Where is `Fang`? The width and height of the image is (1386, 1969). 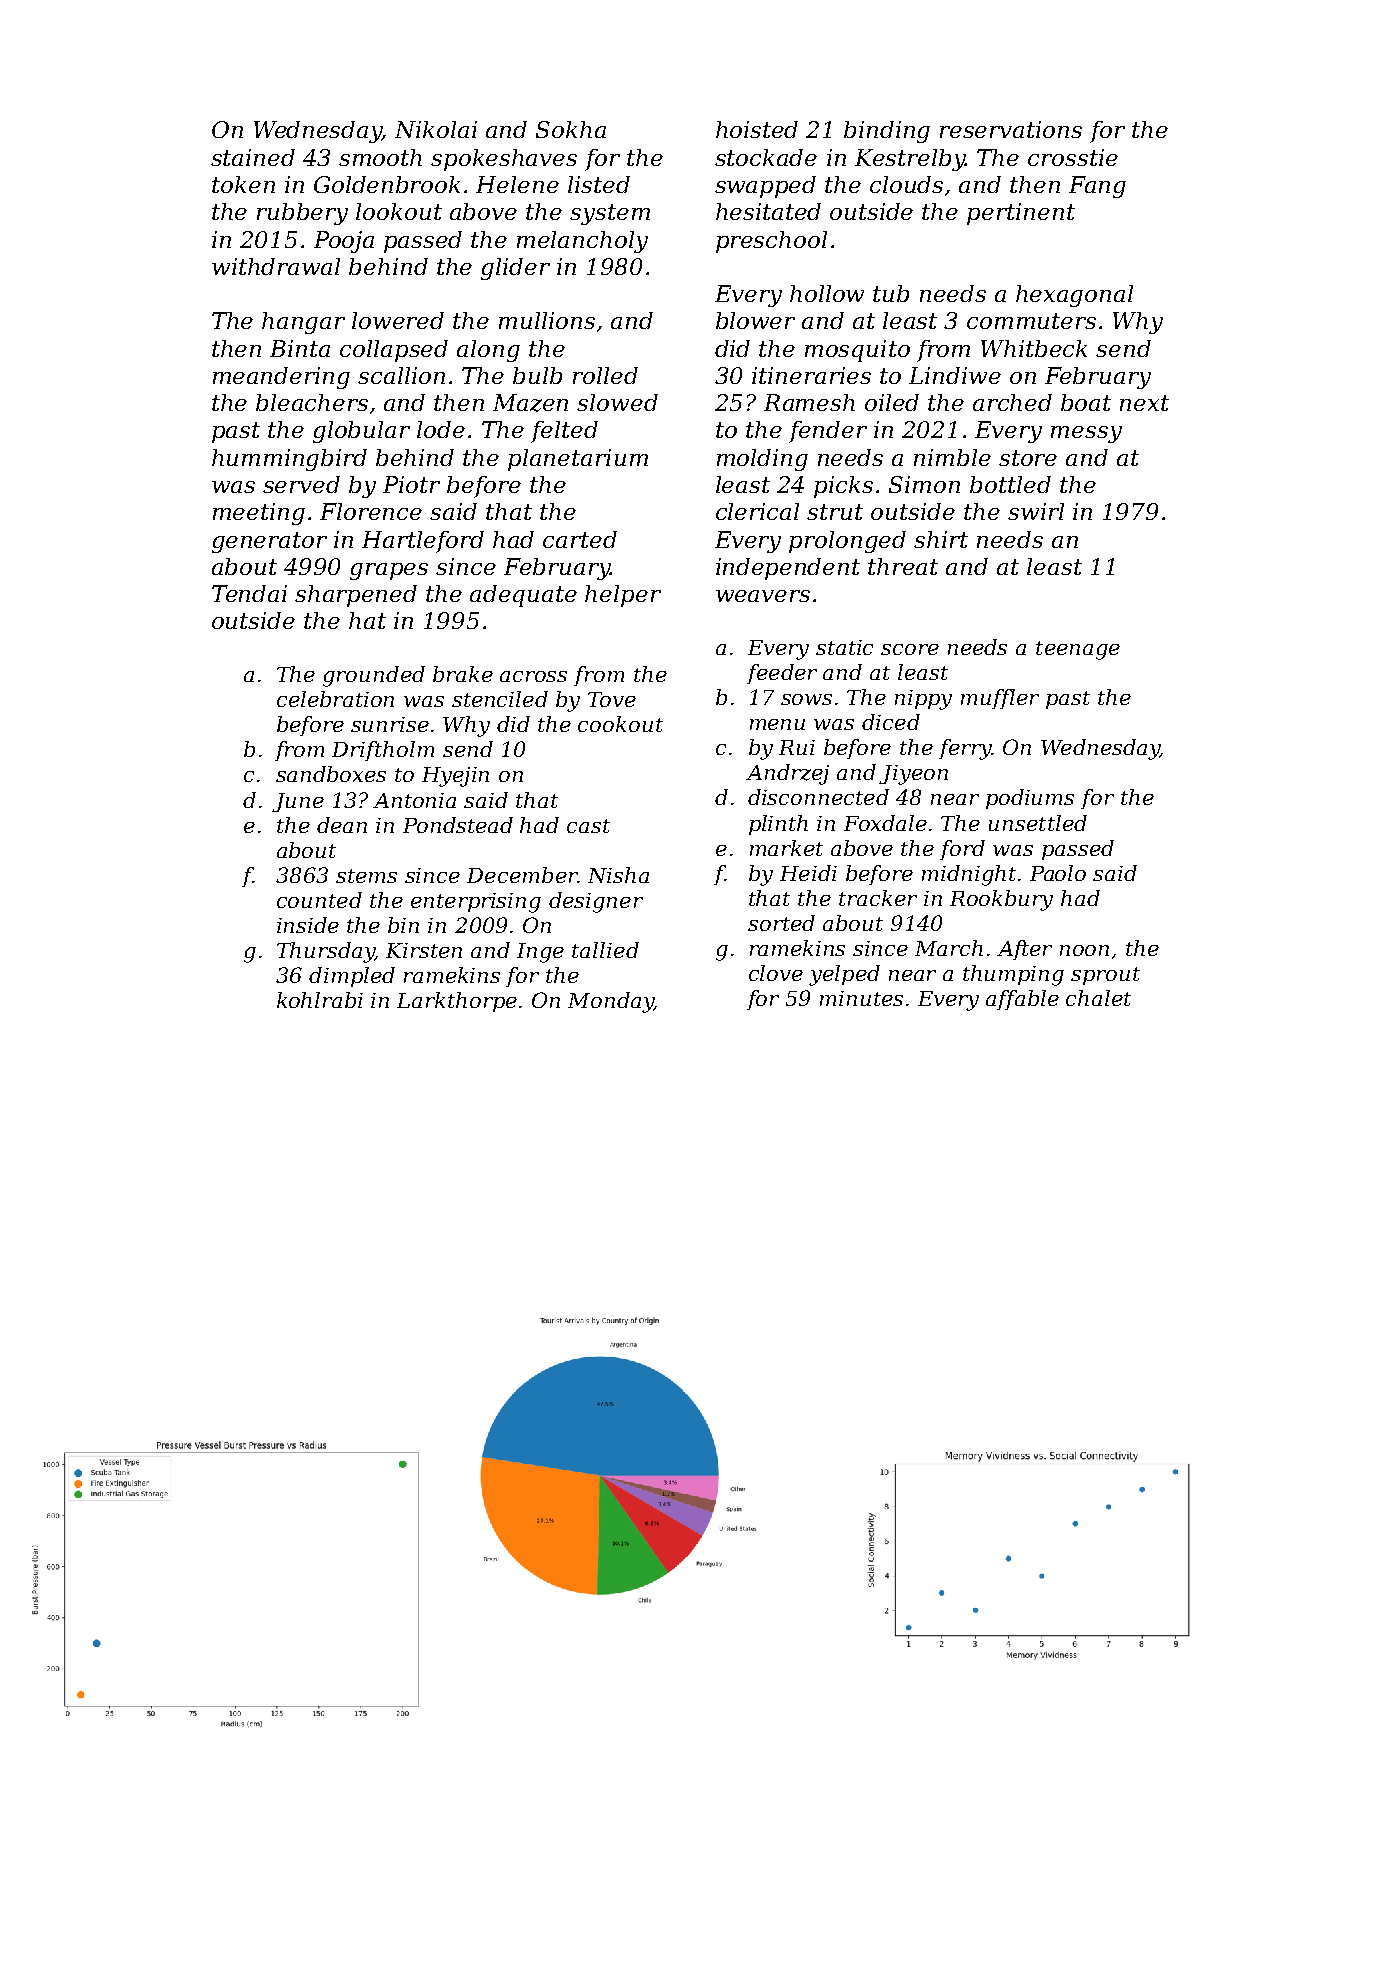 Fang is located at coordinates (1097, 187).
